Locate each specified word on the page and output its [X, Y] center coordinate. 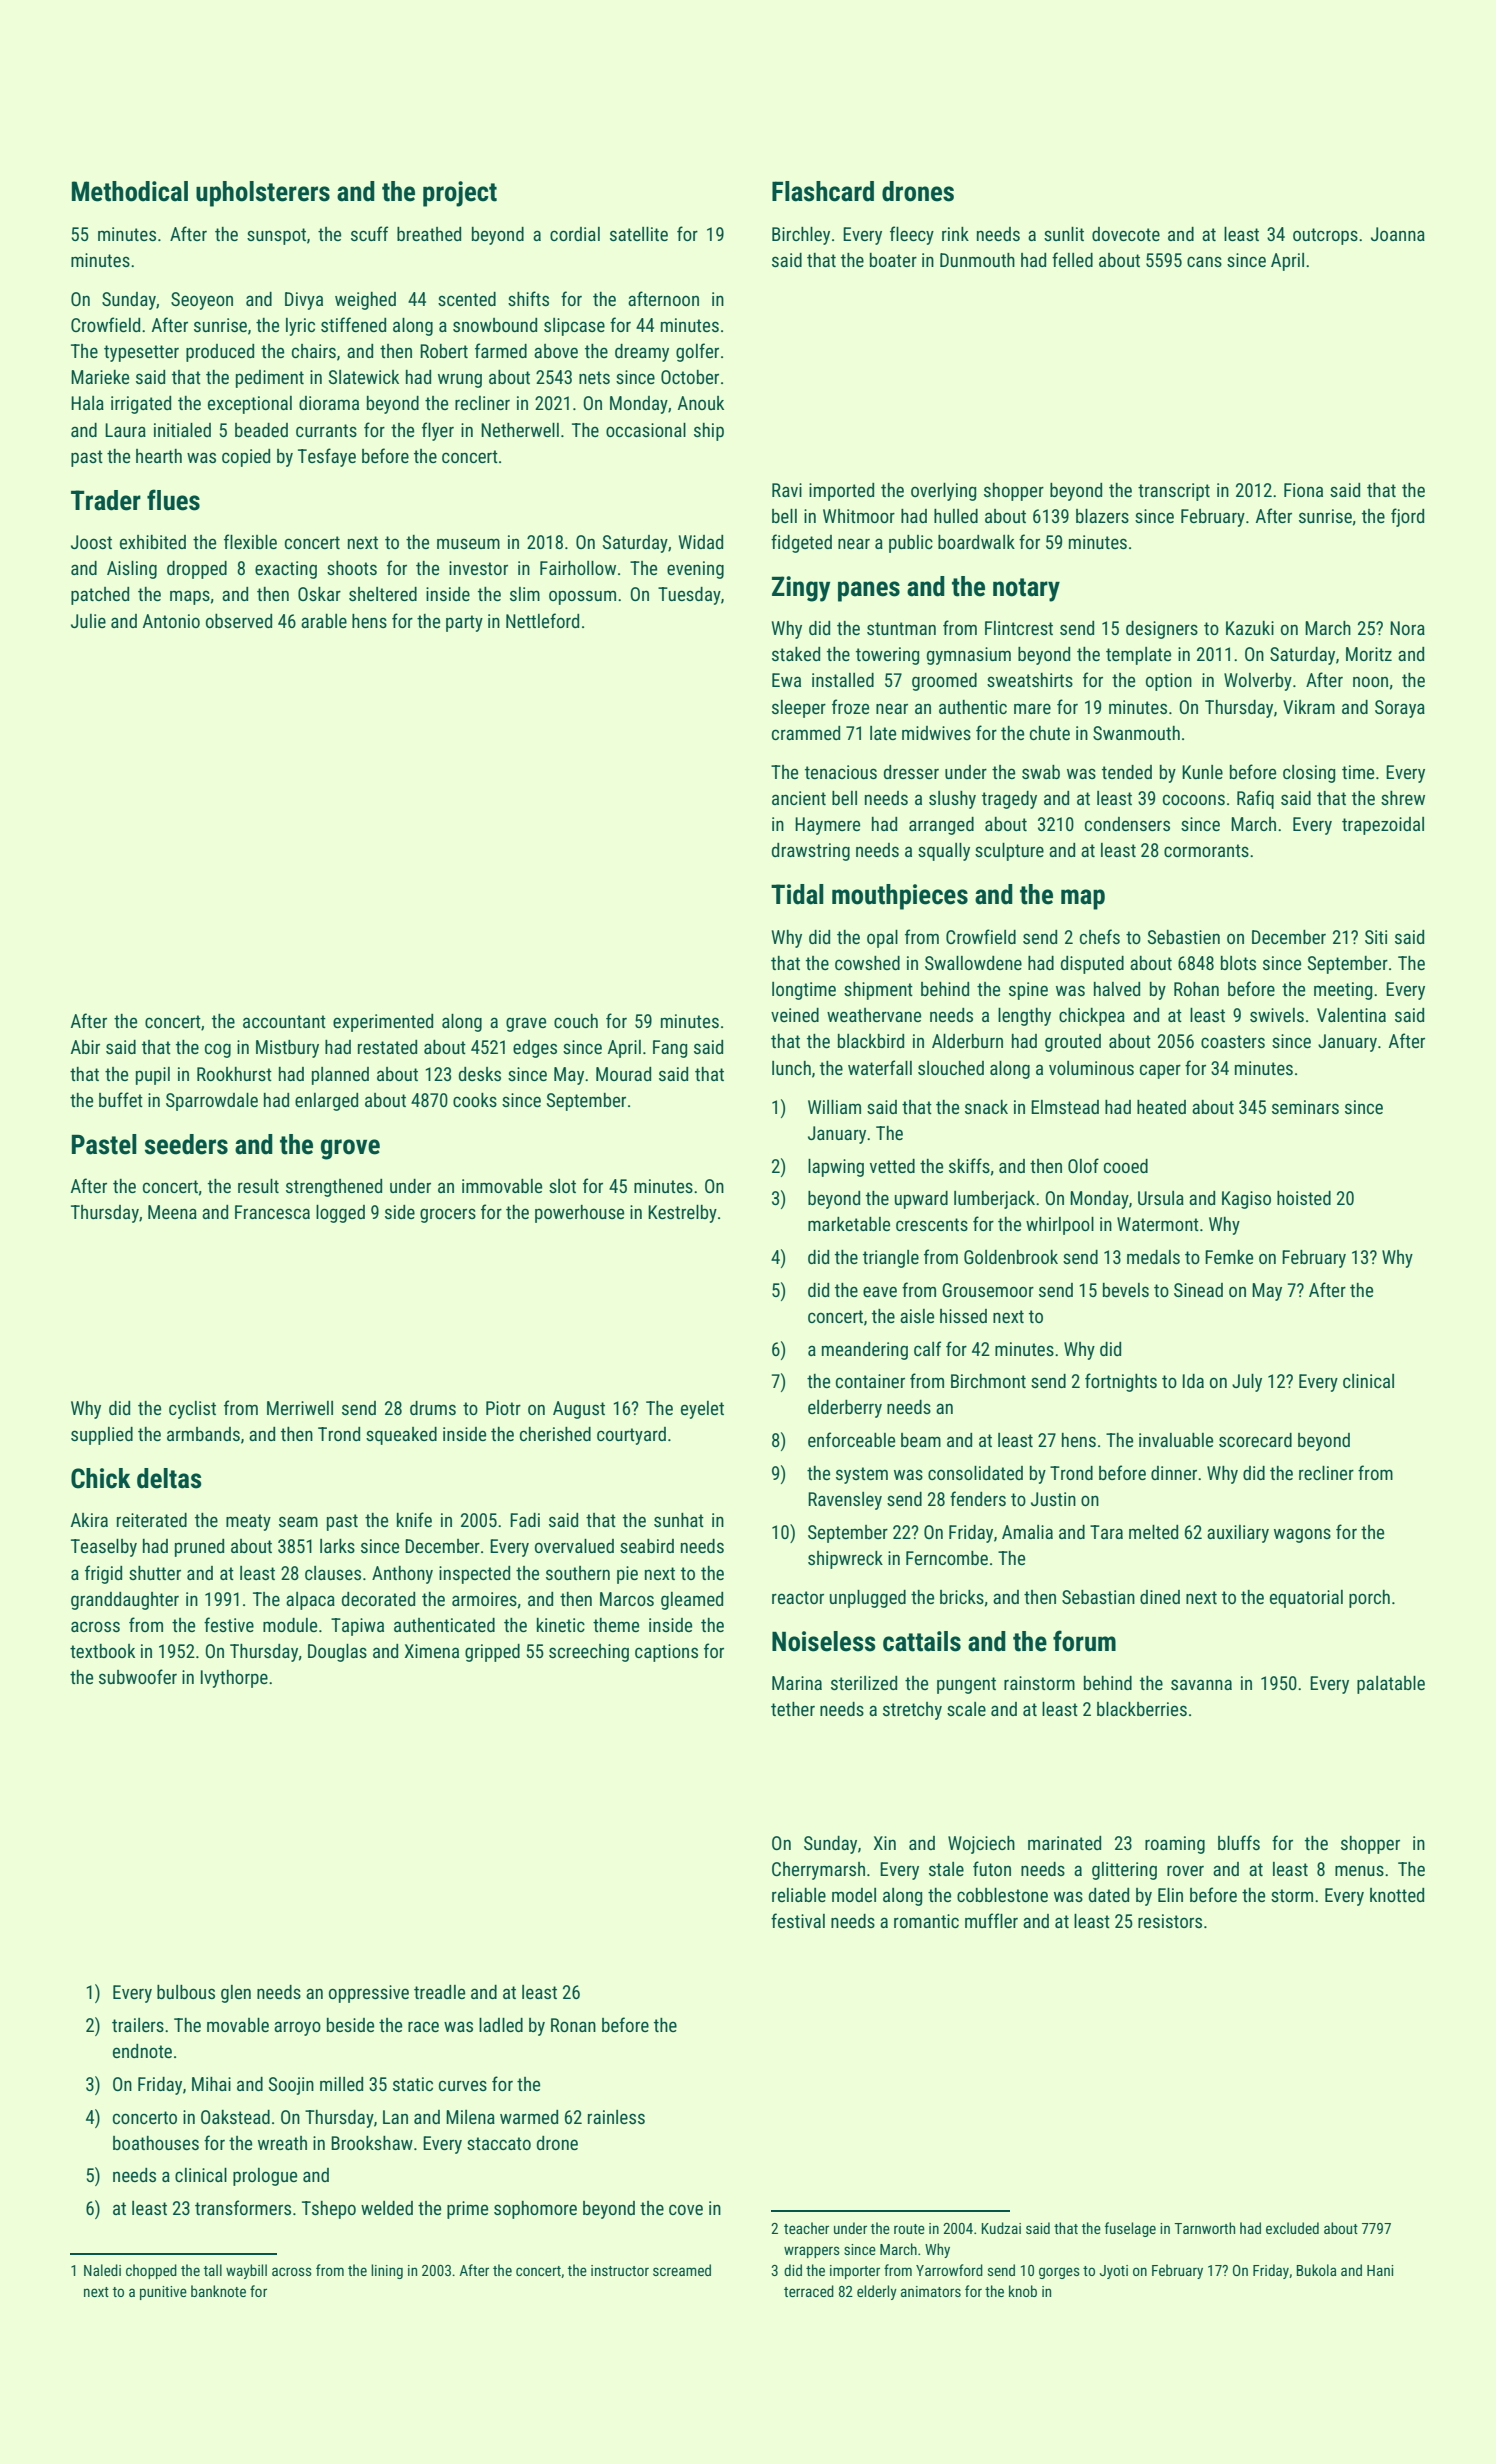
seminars [1305, 1107]
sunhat [679, 1520]
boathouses [156, 2143]
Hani [1380, 2270]
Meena [172, 1212]
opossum [582, 597]
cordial [575, 234]
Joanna [1398, 234]
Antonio [171, 621]
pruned [199, 1548]
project [460, 194]
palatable [1391, 1685]
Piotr [503, 1408]
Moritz [1369, 654]
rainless [616, 2117]
